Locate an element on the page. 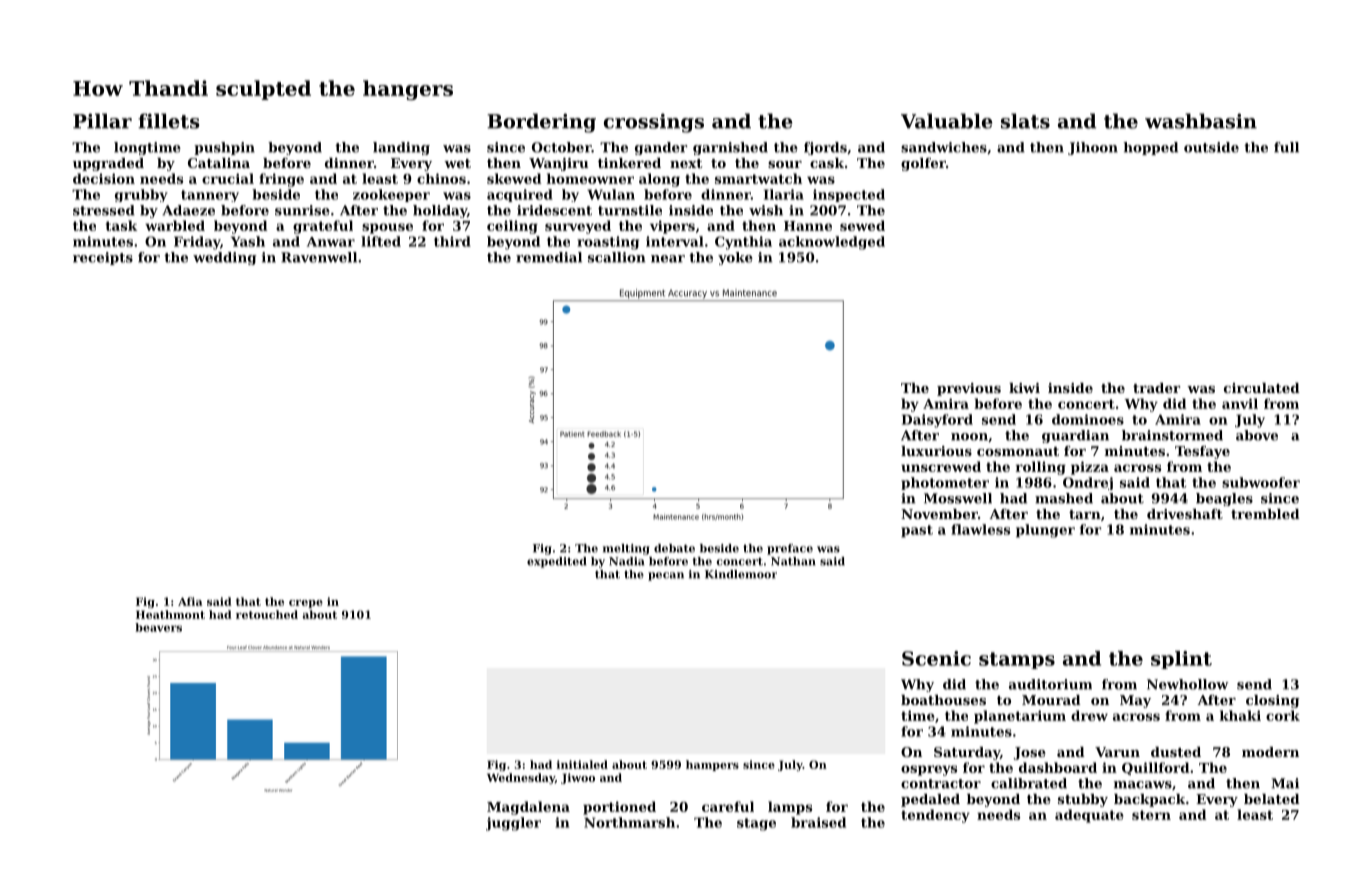 The image size is (1372, 887). preface is located at coordinates (790, 549).
